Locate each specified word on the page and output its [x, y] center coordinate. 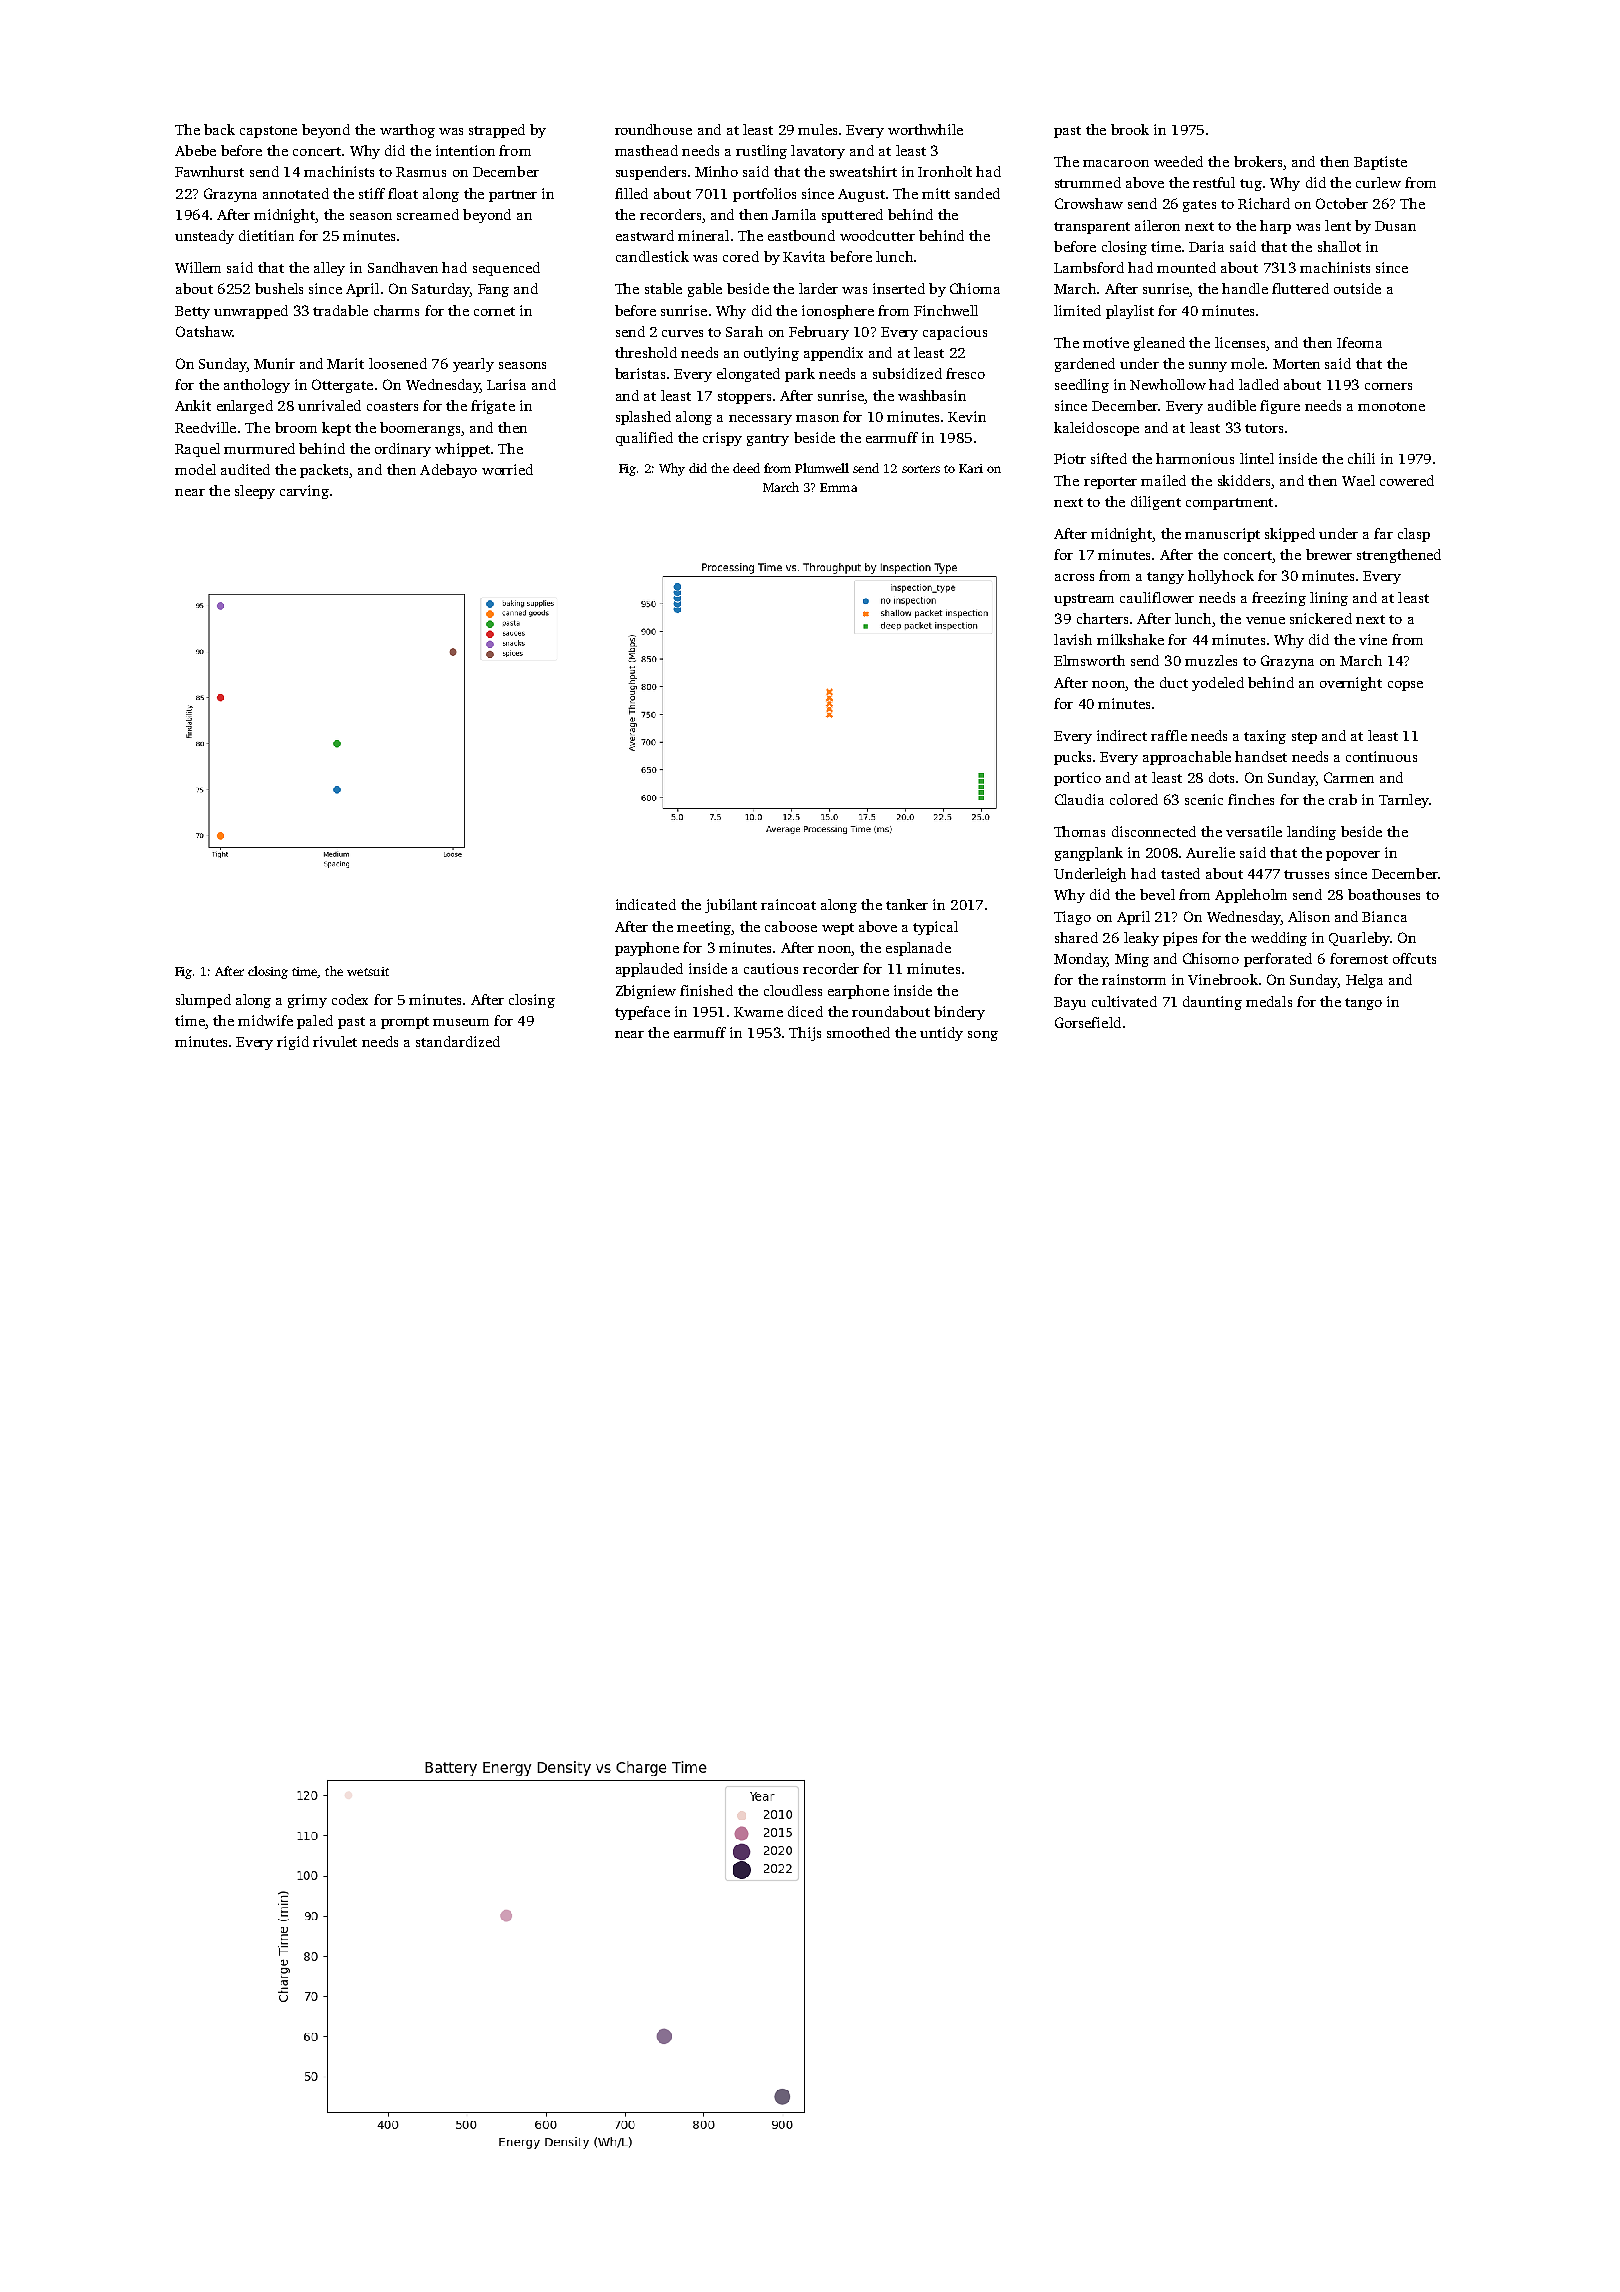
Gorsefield [1088, 1022]
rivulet [335, 1041]
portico [1077, 779]
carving [304, 492]
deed [746, 468]
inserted [899, 288]
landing [1311, 833]
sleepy [255, 492]
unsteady [204, 237]
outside [1357, 288]
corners [1388, 386]
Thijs [805, 1034]
